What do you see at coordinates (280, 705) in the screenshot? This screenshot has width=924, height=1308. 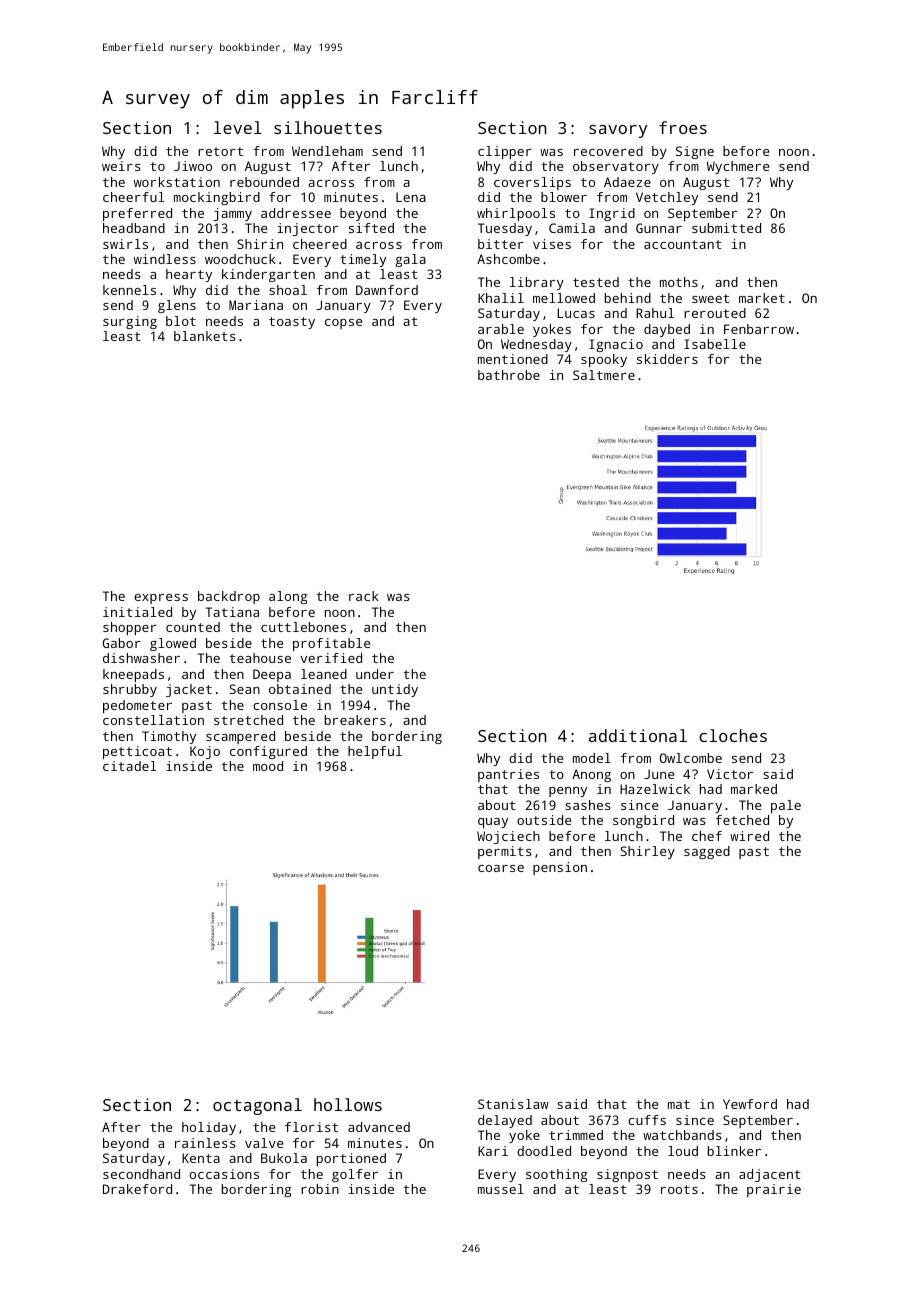 I see `console` at bounding box center [280, 705].
